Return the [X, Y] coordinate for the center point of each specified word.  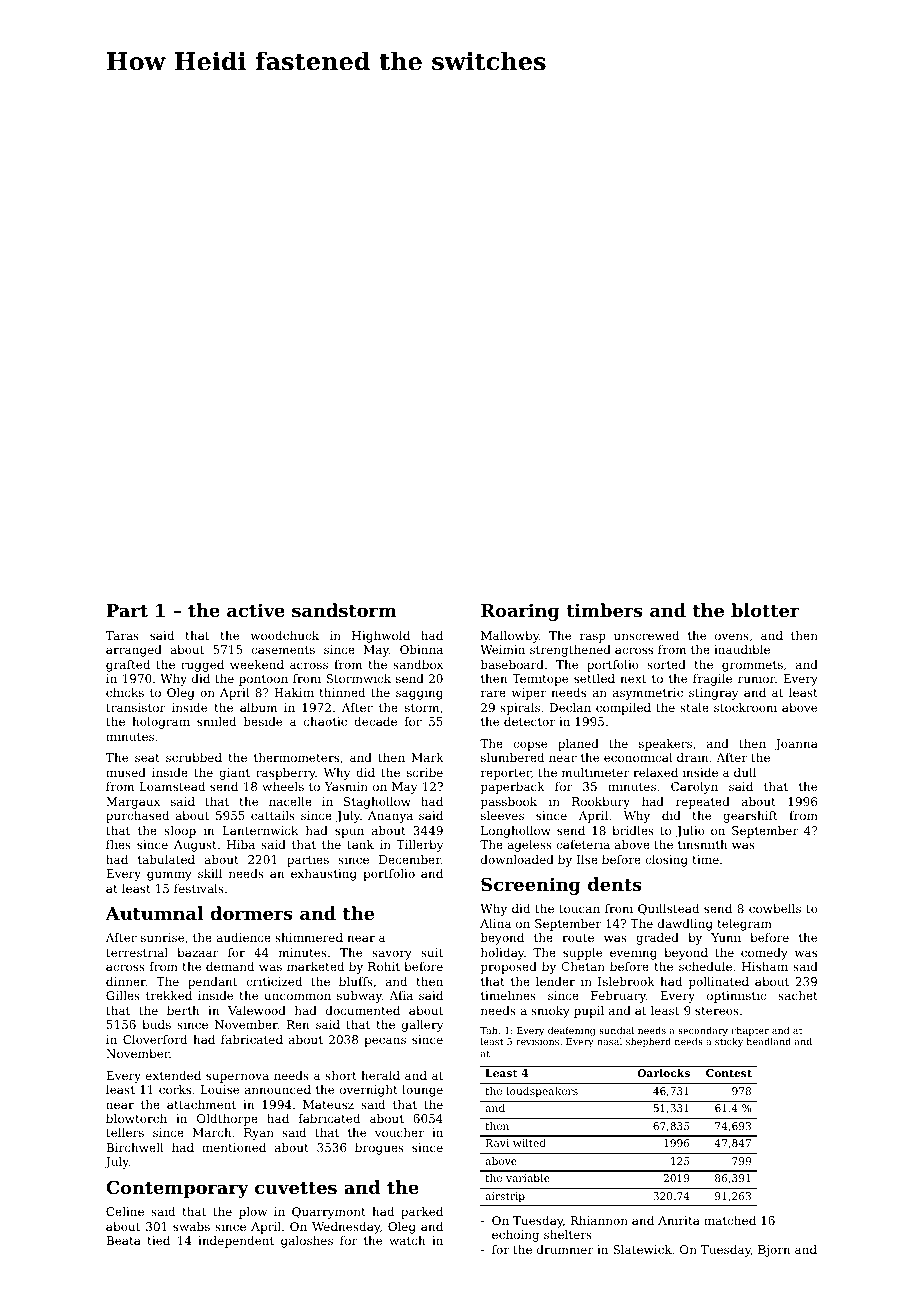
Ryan [259, 1134]
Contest [729, 1073]
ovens [732, 636]
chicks [125, 692]
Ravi [497, 1143]
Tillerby [419, 846]
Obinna [421, 649]
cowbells [775, 908]
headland [769, 1041]
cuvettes [296, 1188]
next [633, 679]
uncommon [297, 996]
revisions [537, 1041]
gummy [169, 876]
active [256, 610]
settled [594, 678]
